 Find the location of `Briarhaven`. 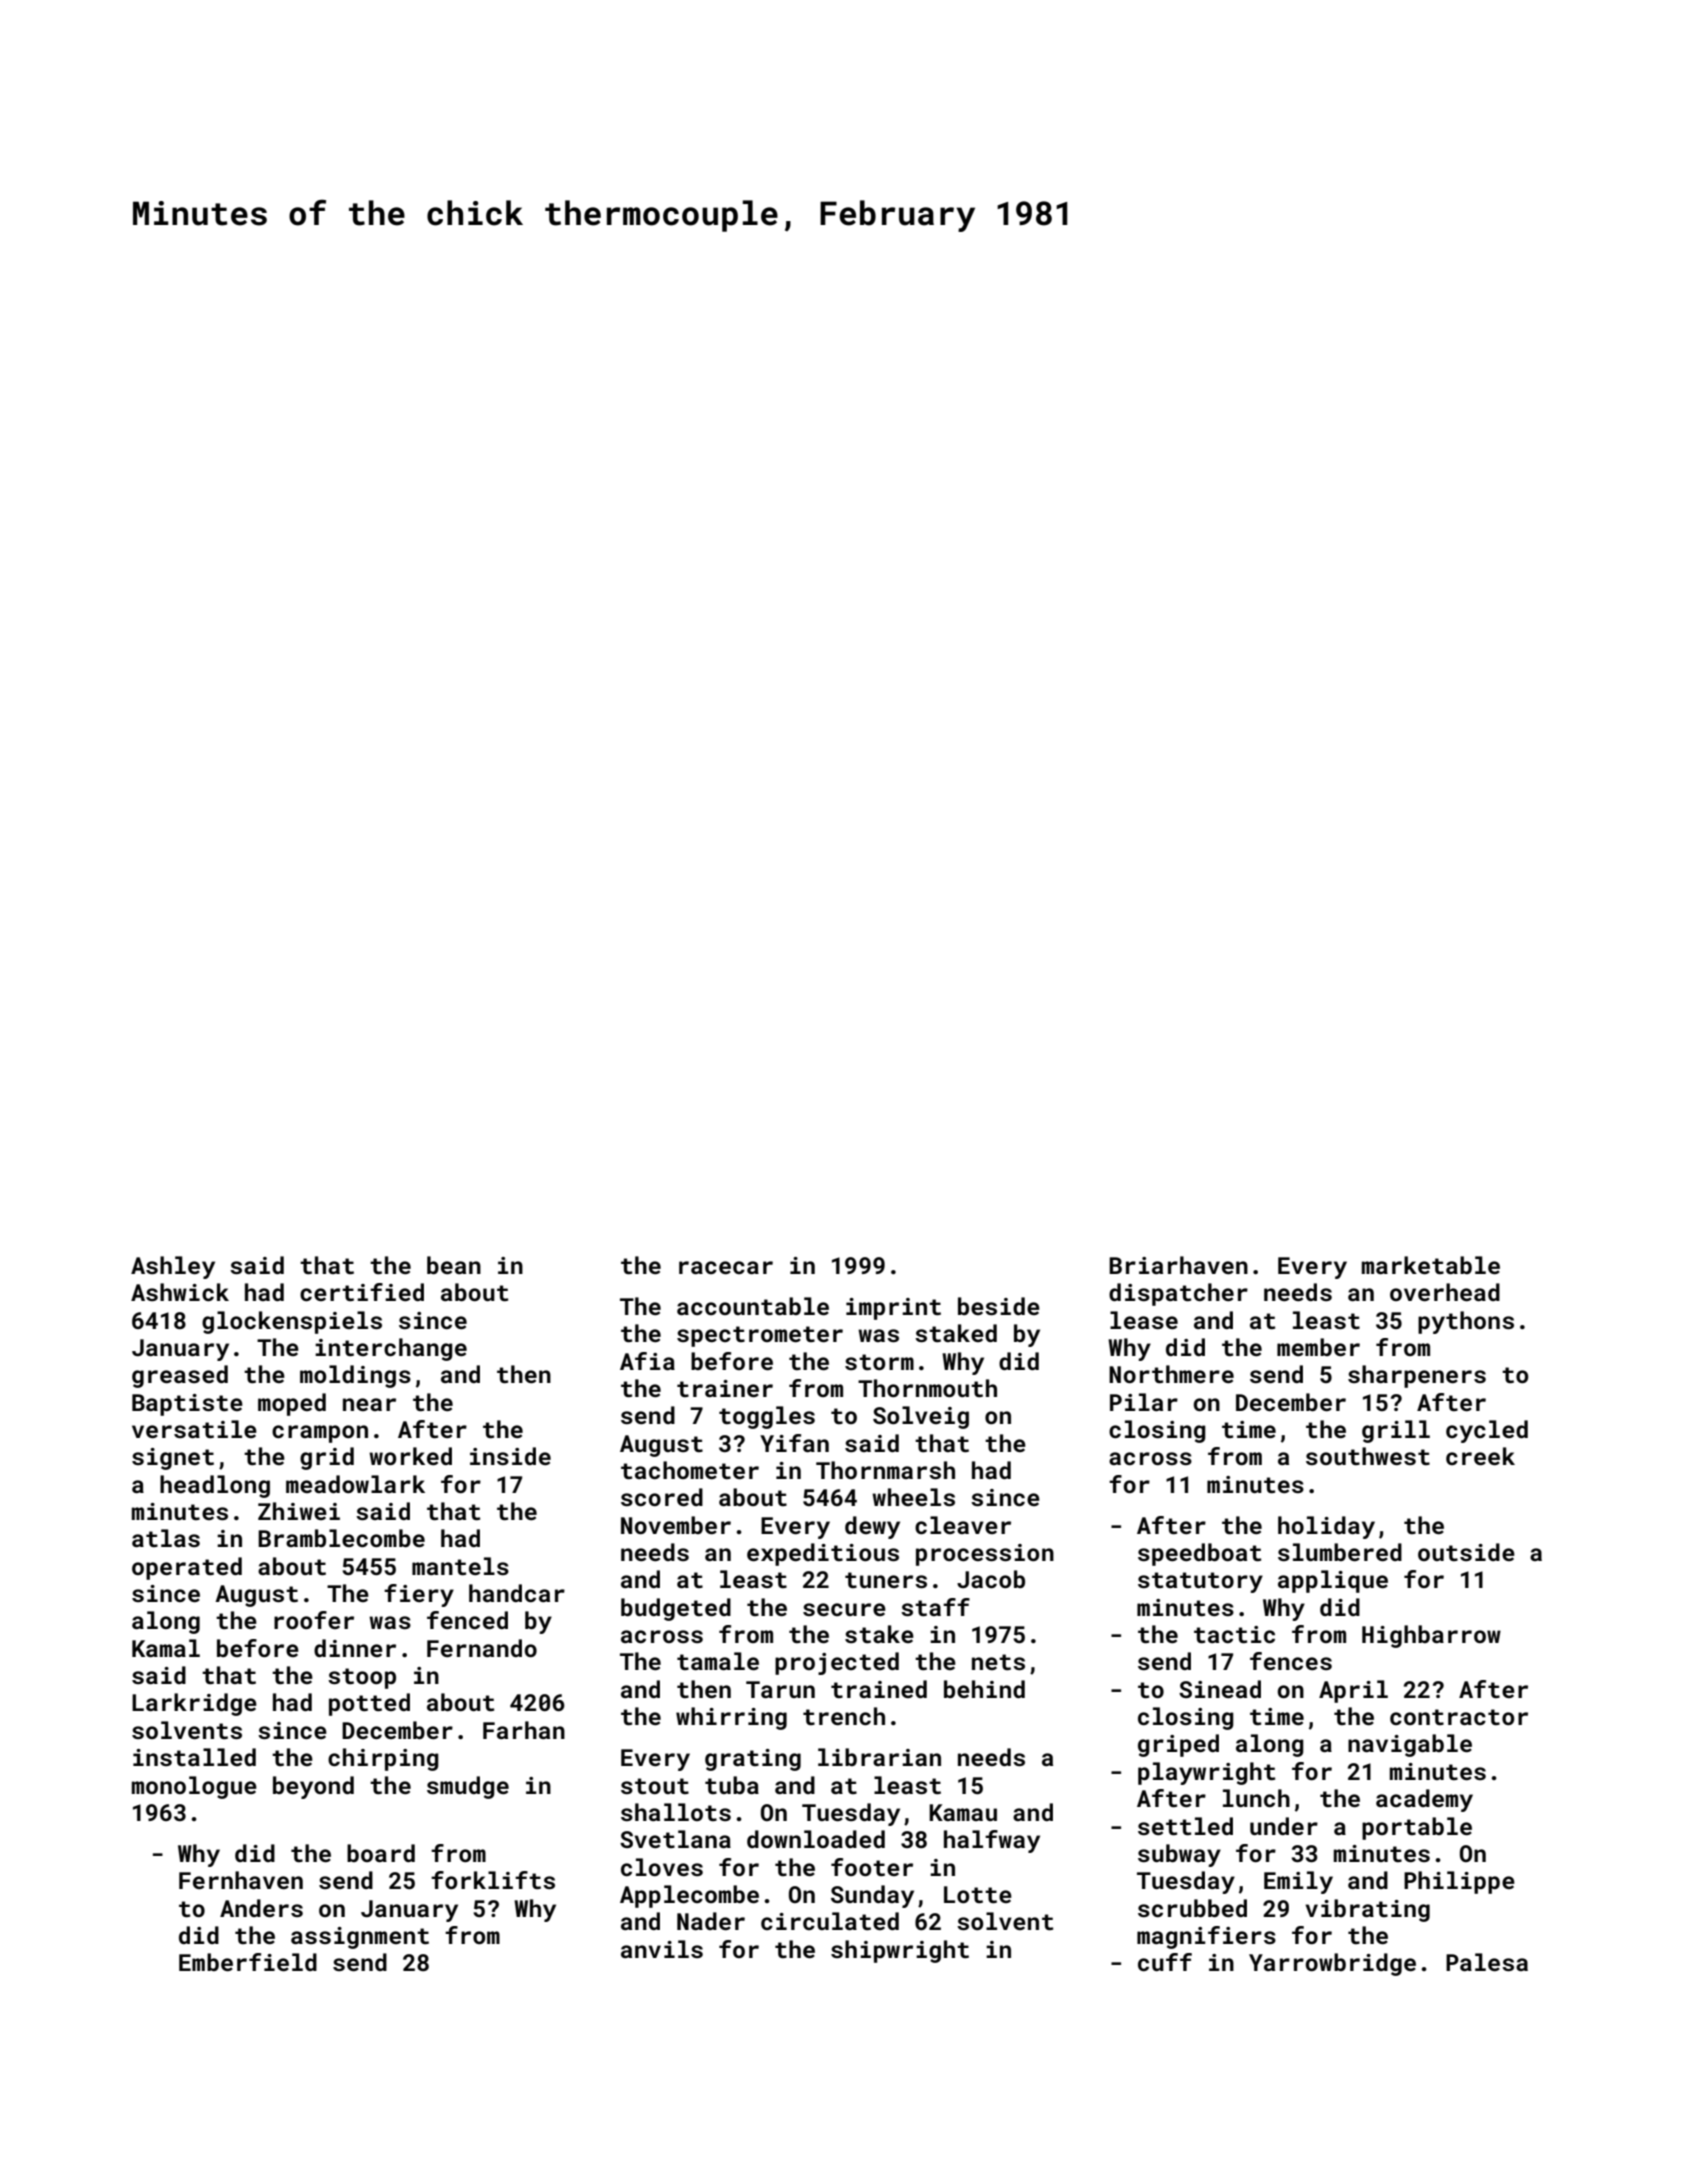

Briarhaven is located at coordinates (1178, 1265).
